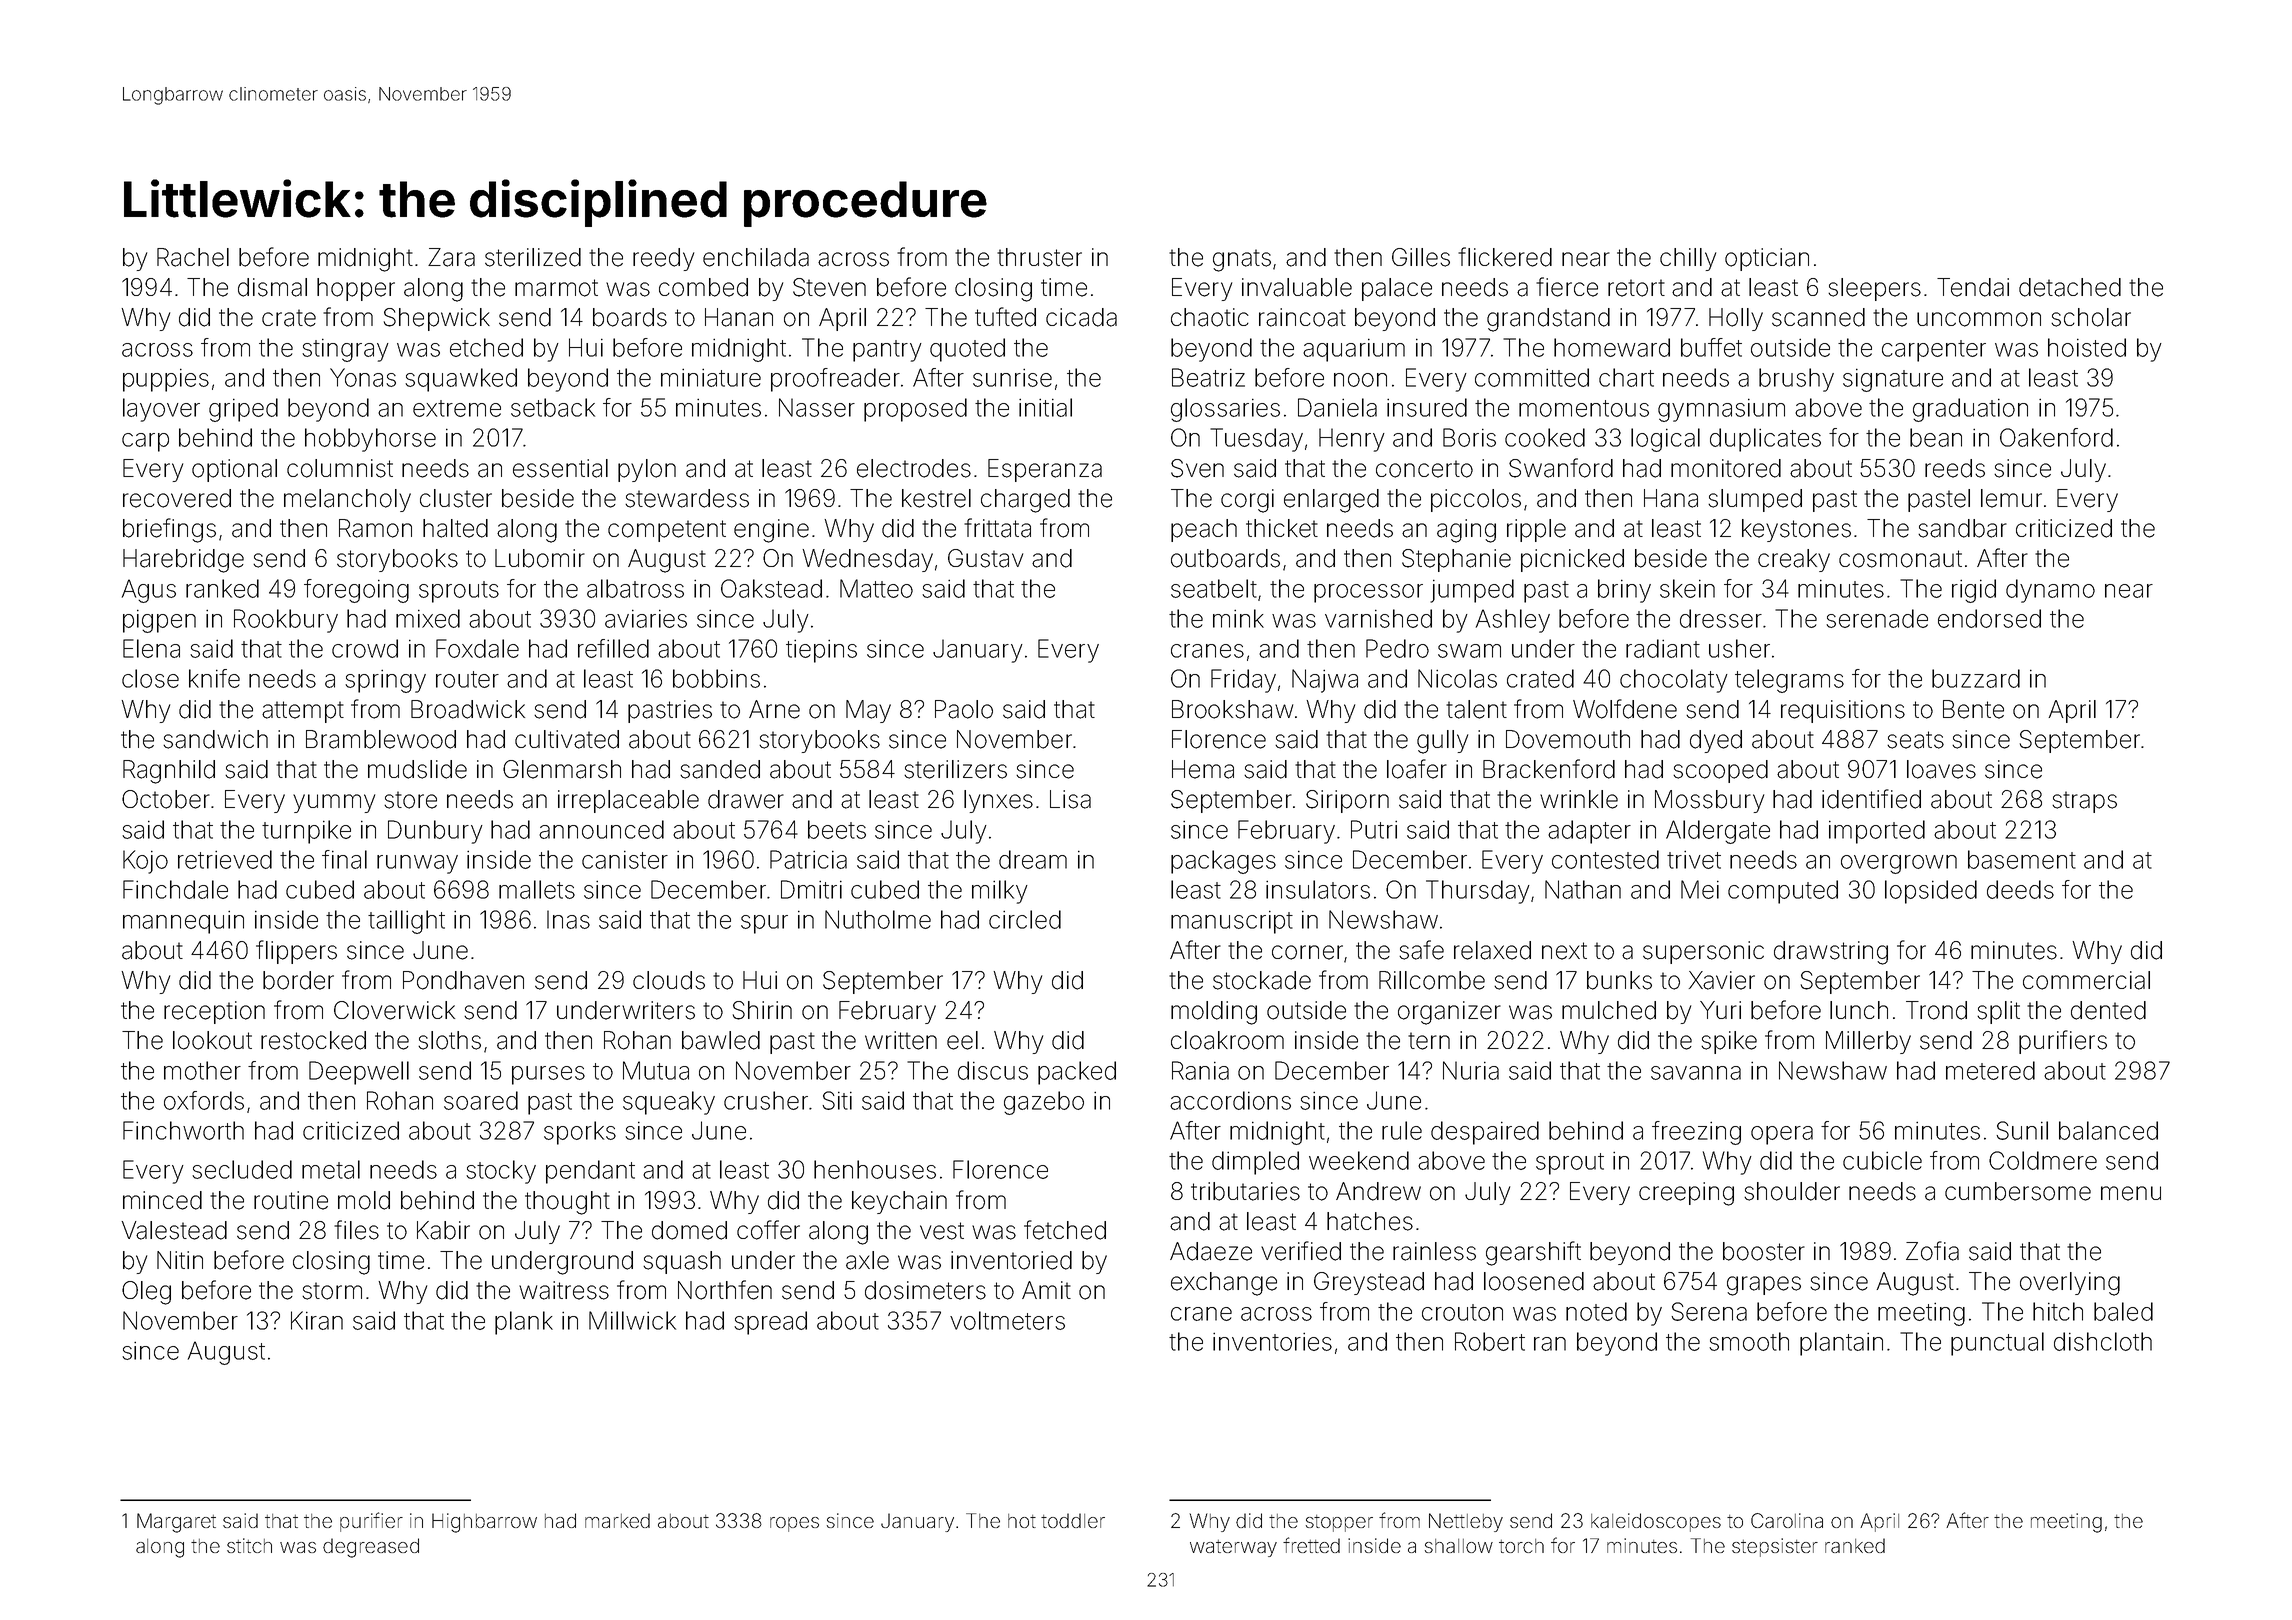  I want to click on Valestead, so click(174, 1230).
